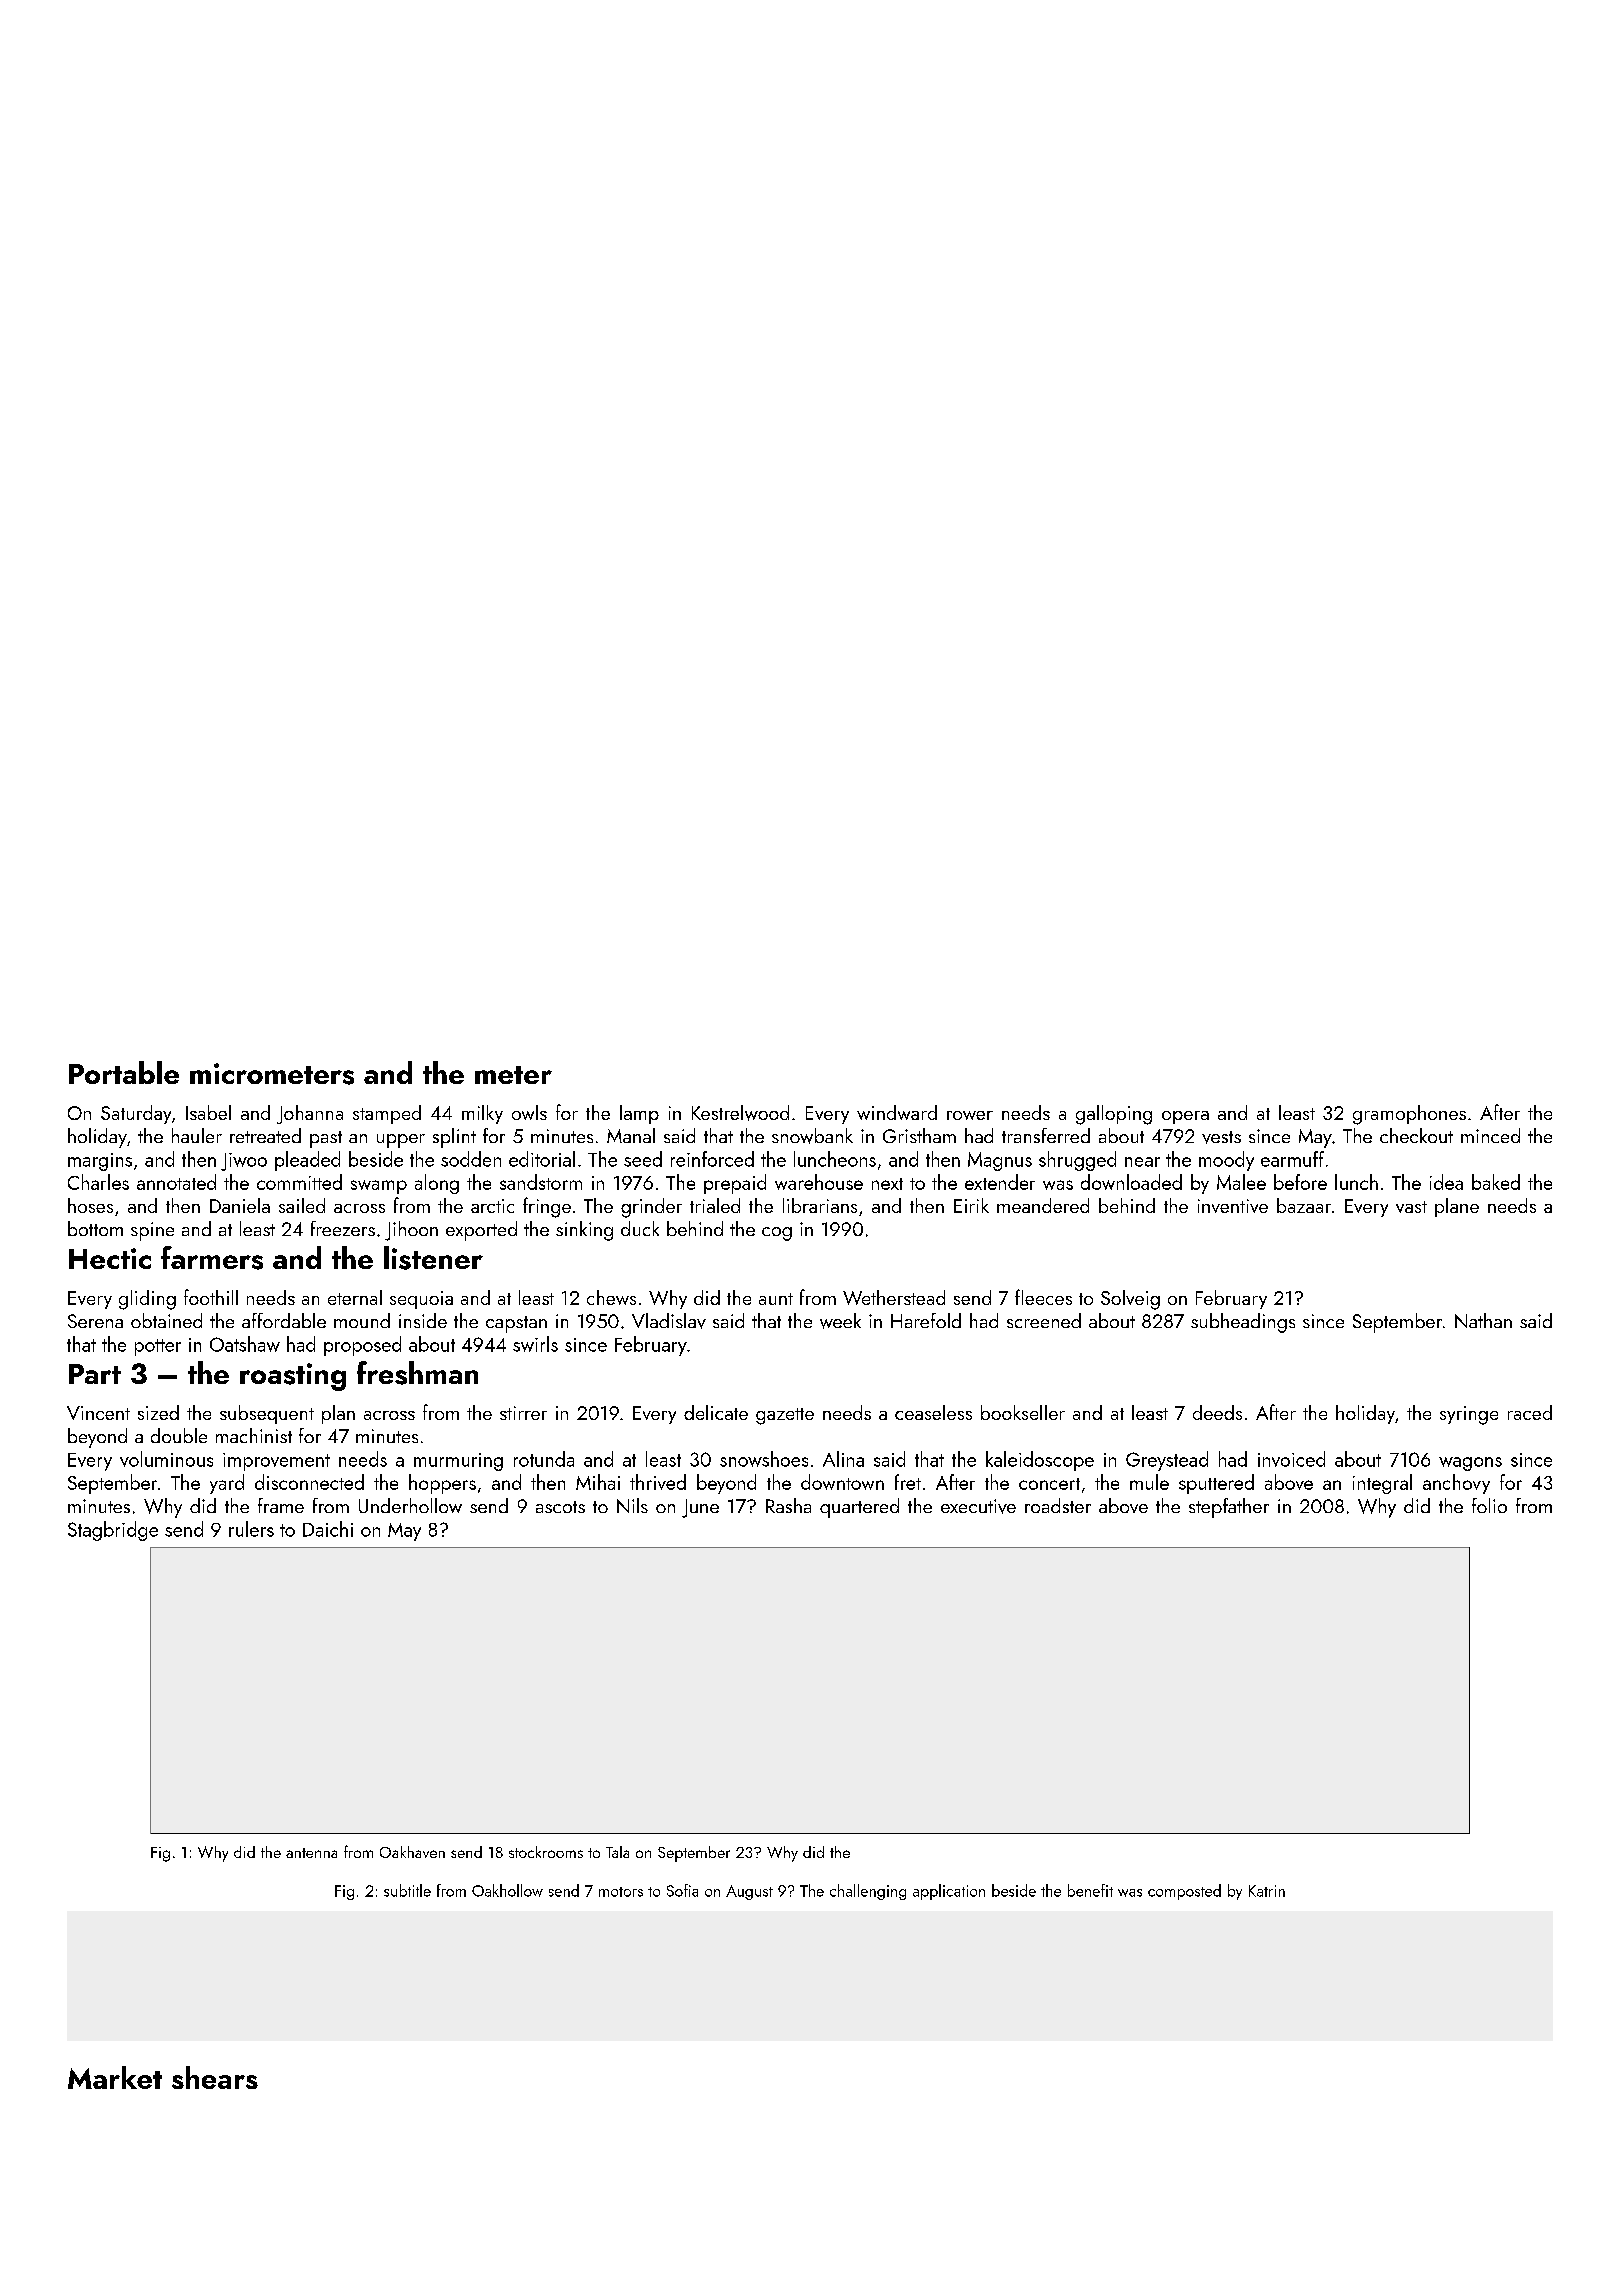  I want to click on application, so click(949, 1892).
